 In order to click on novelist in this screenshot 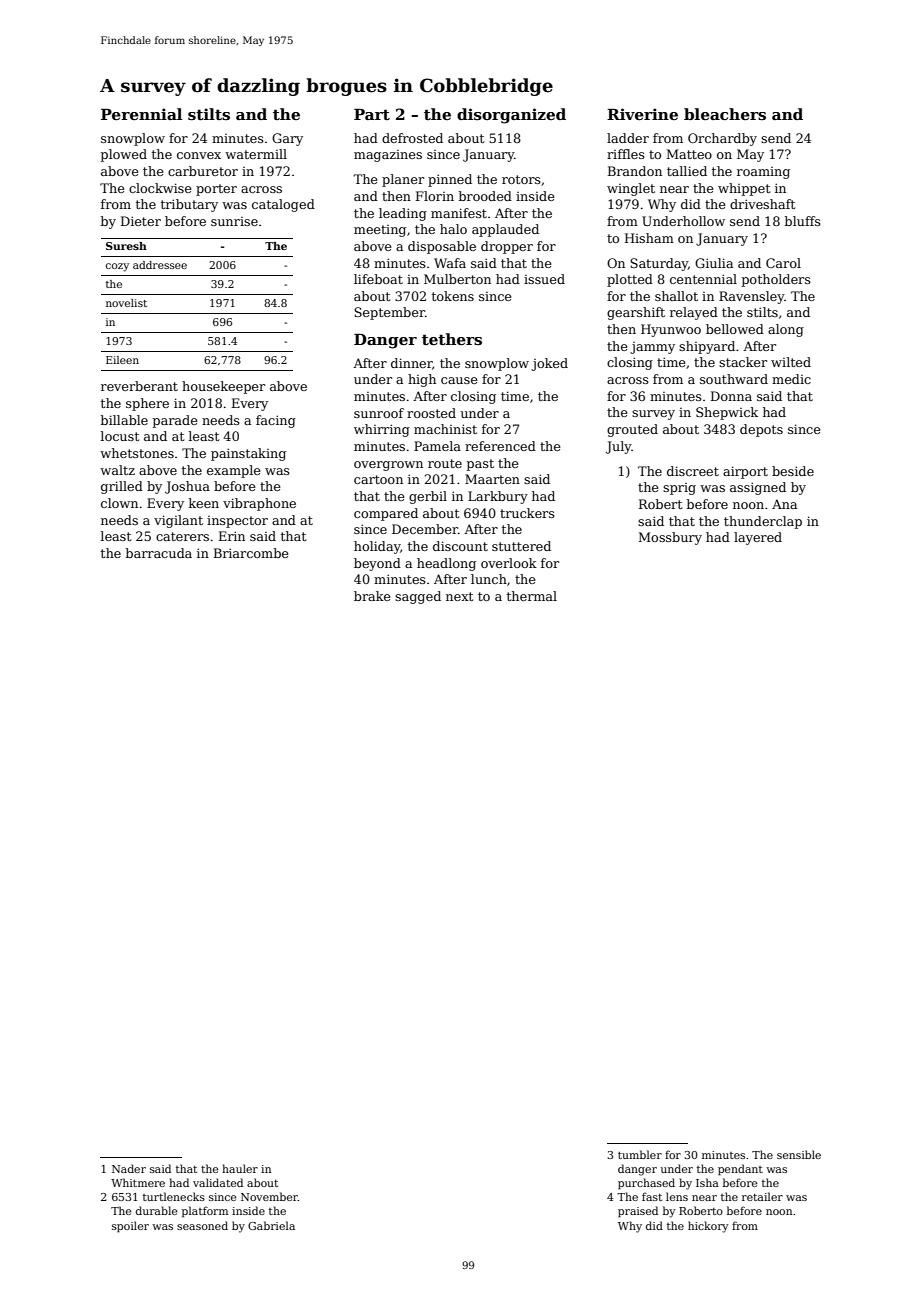, I will do `click(126, 303)`.
